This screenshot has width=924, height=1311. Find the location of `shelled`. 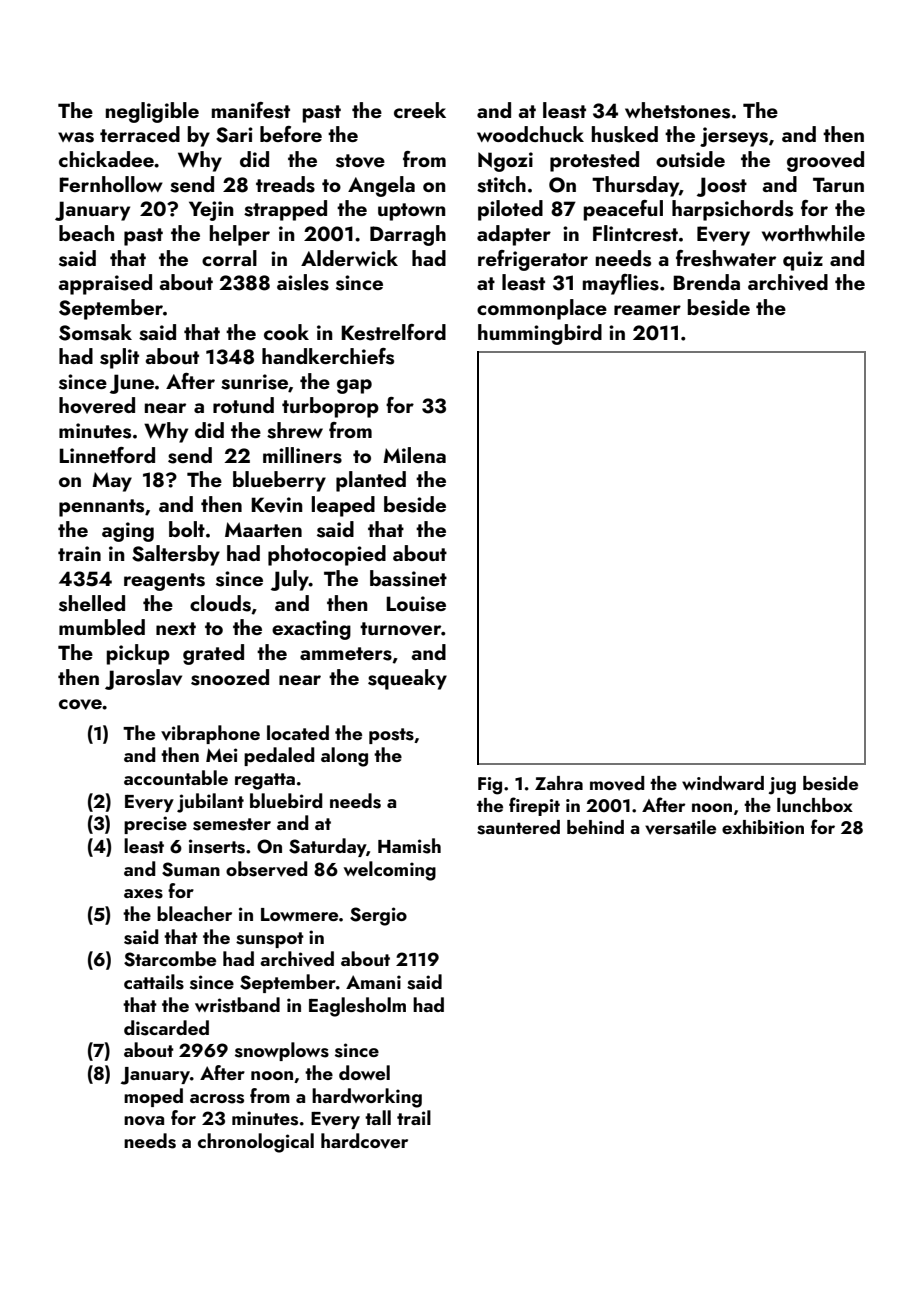

shelled is located at coordinates (92, 603).
